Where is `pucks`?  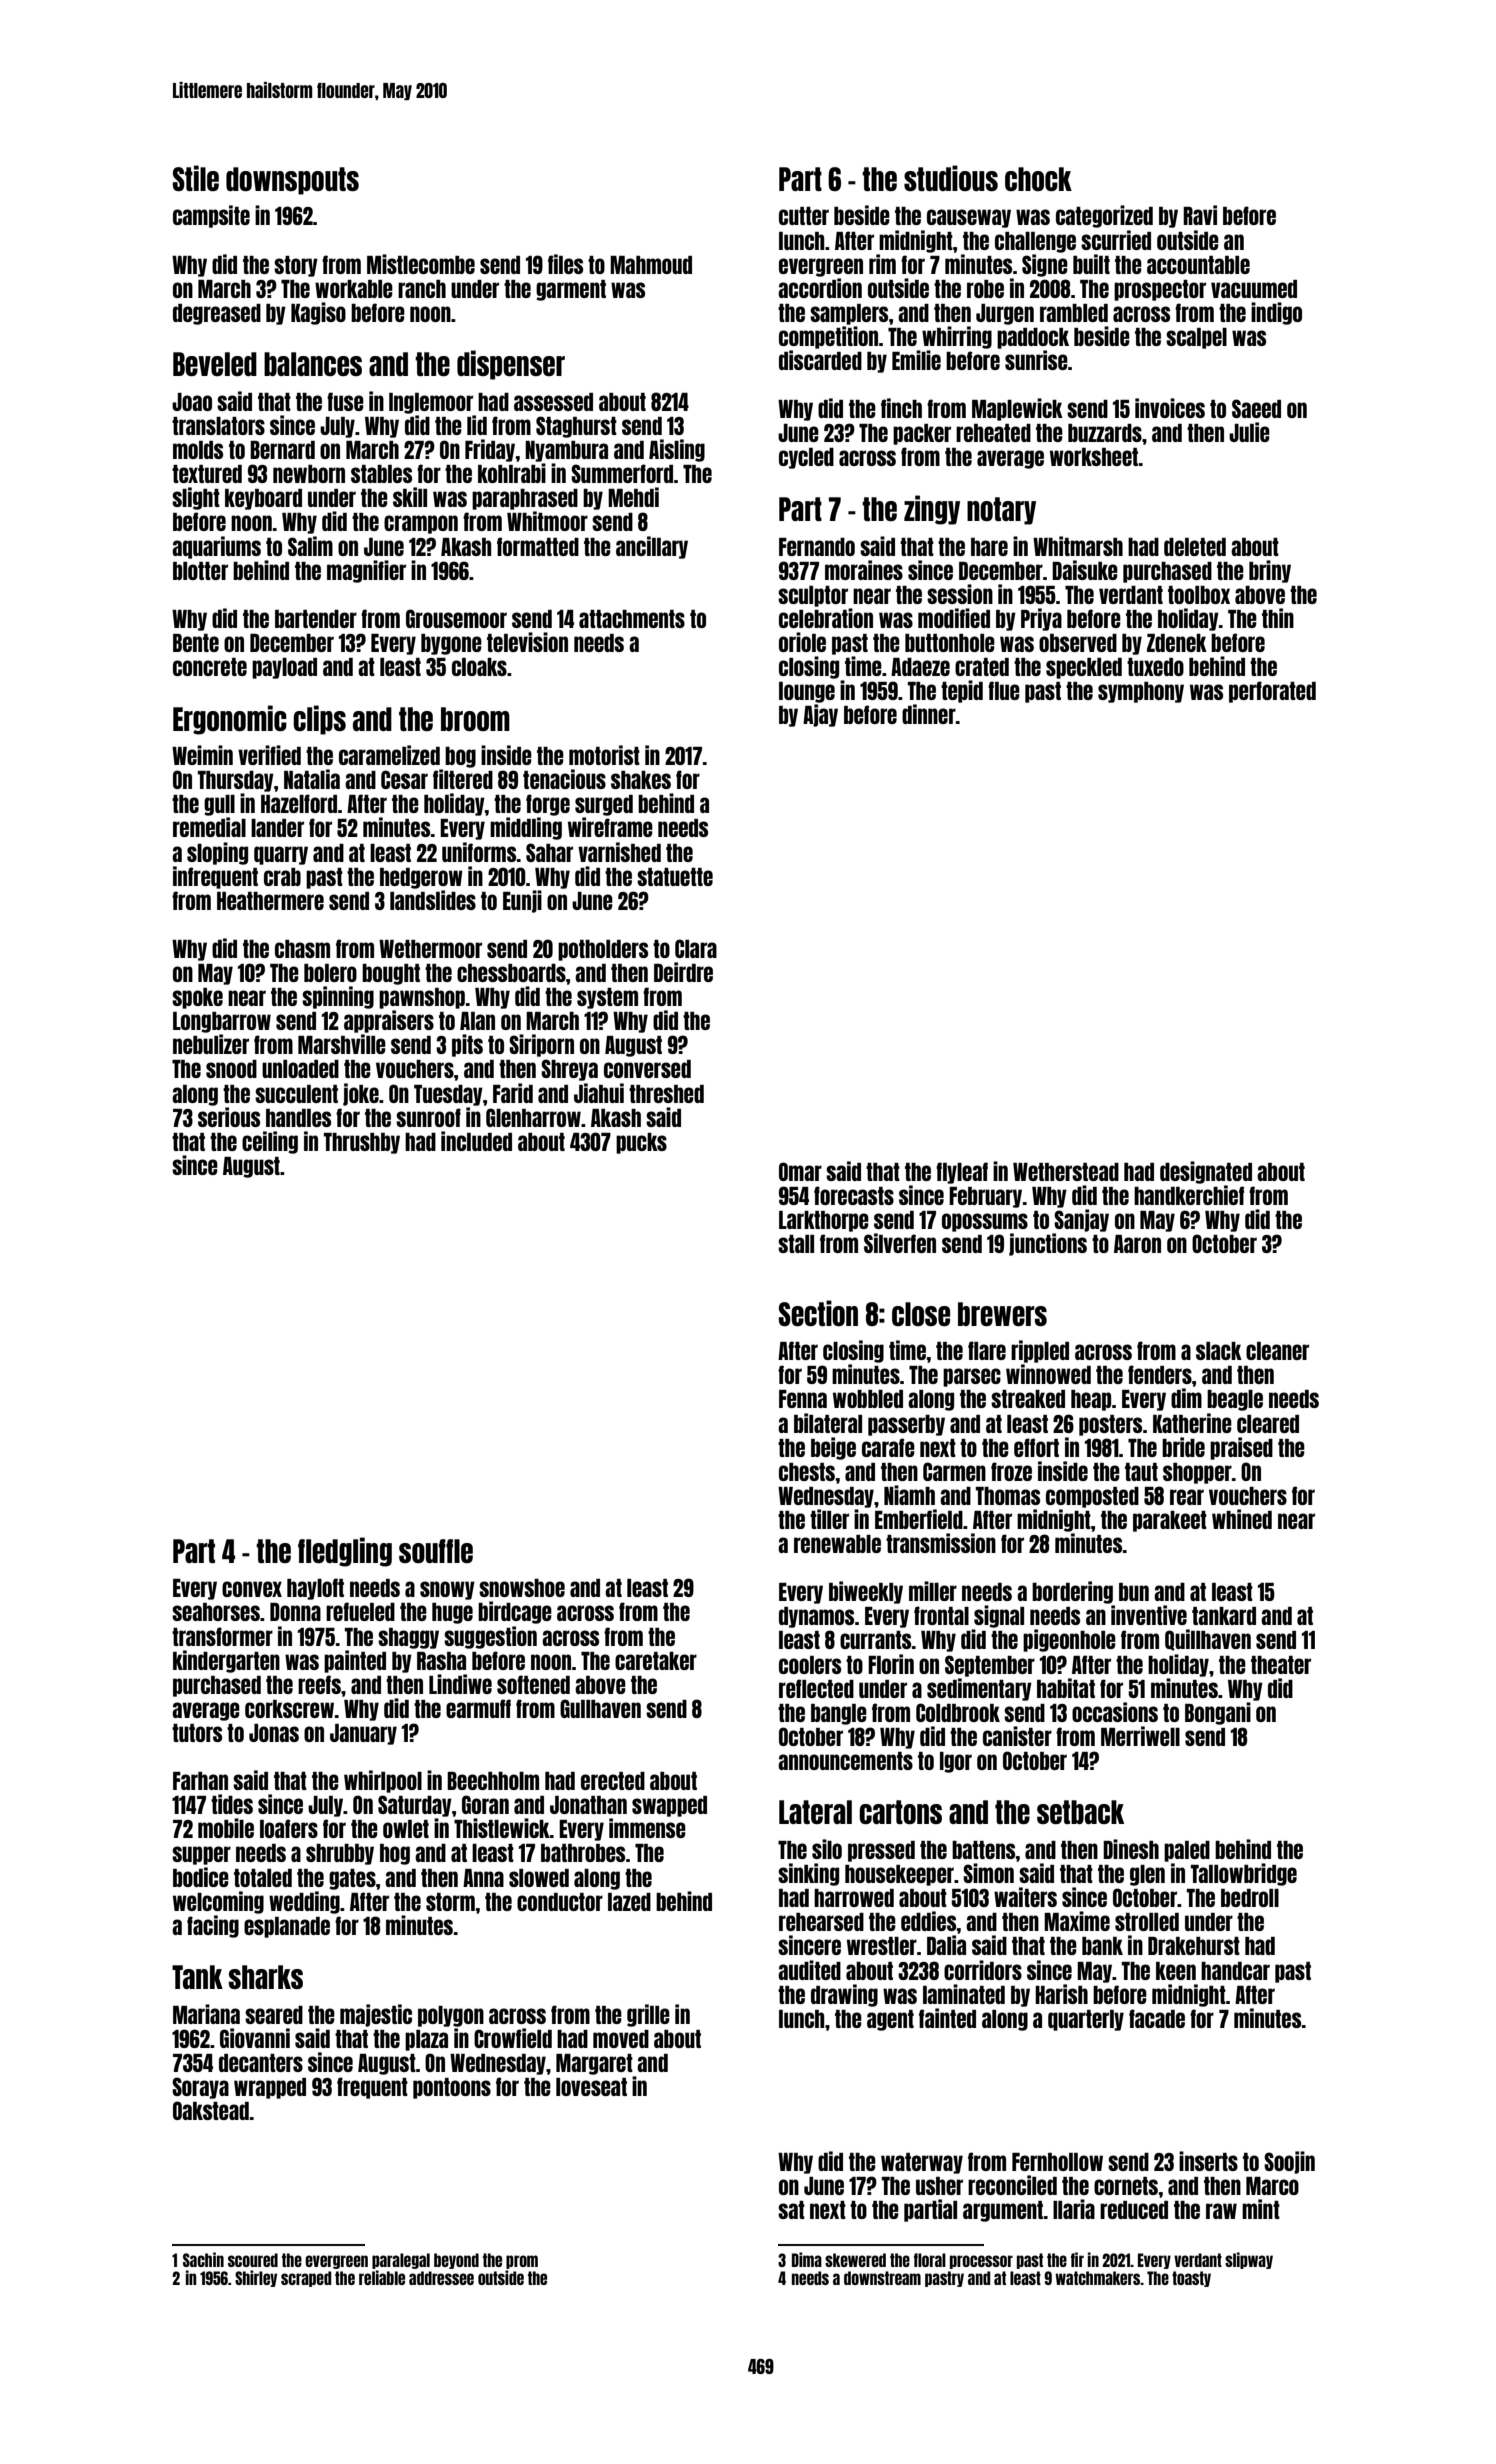
pucks is located at coordinates (641, 1143).
